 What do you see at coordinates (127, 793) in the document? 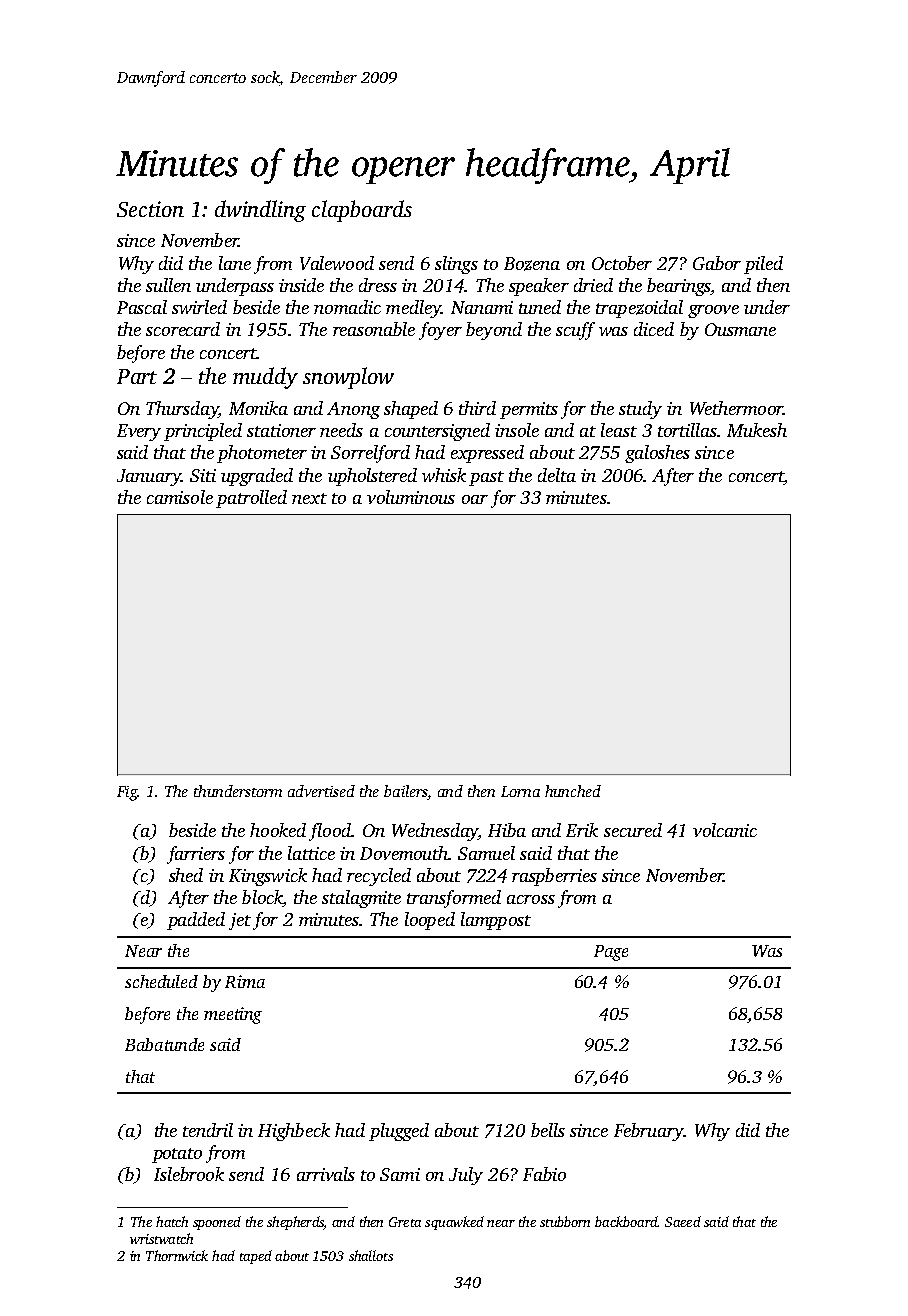
I see `Fig` at bounding box center [127, 793].
